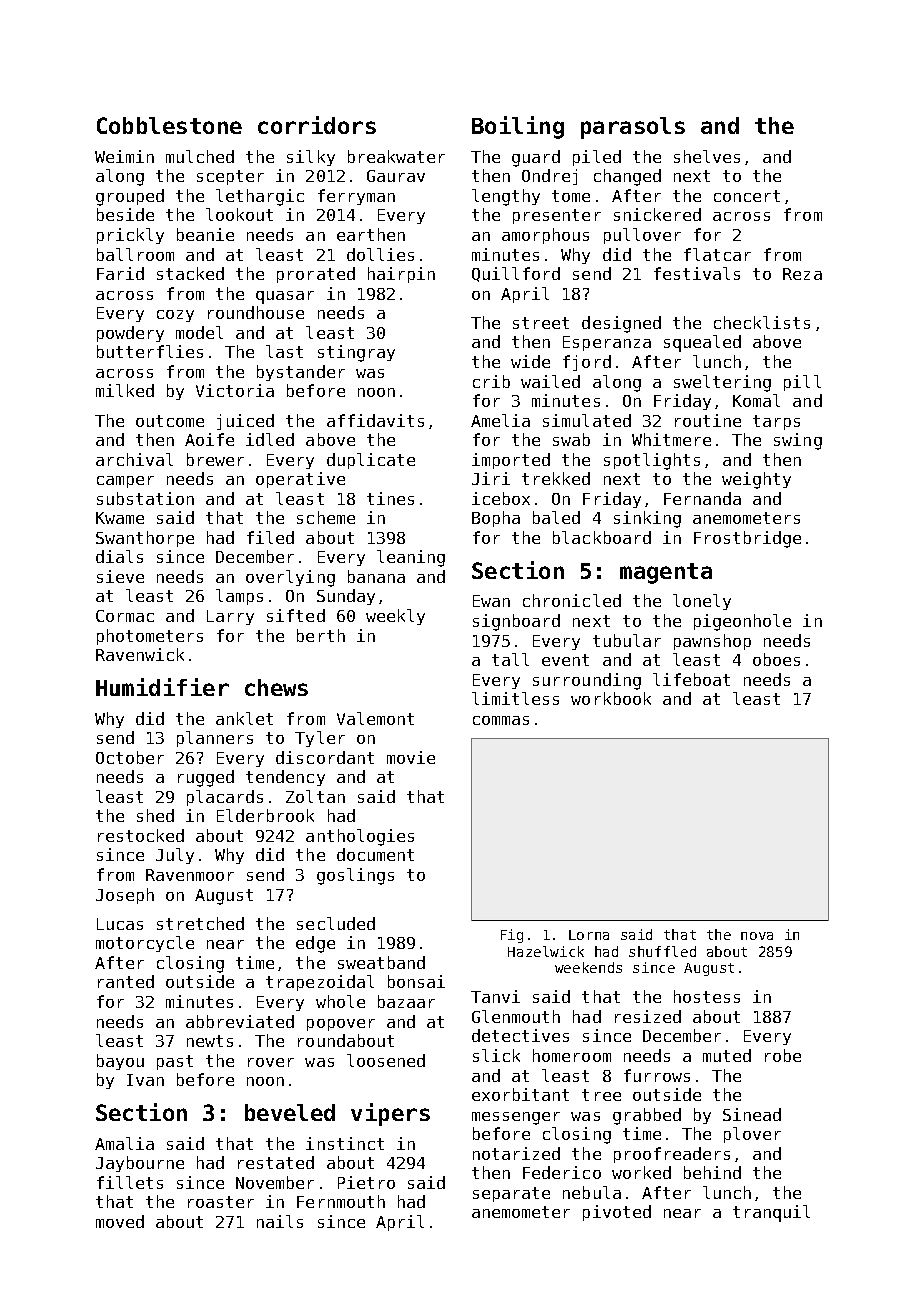  I want to click on Gaurav, so click(396, 176).
